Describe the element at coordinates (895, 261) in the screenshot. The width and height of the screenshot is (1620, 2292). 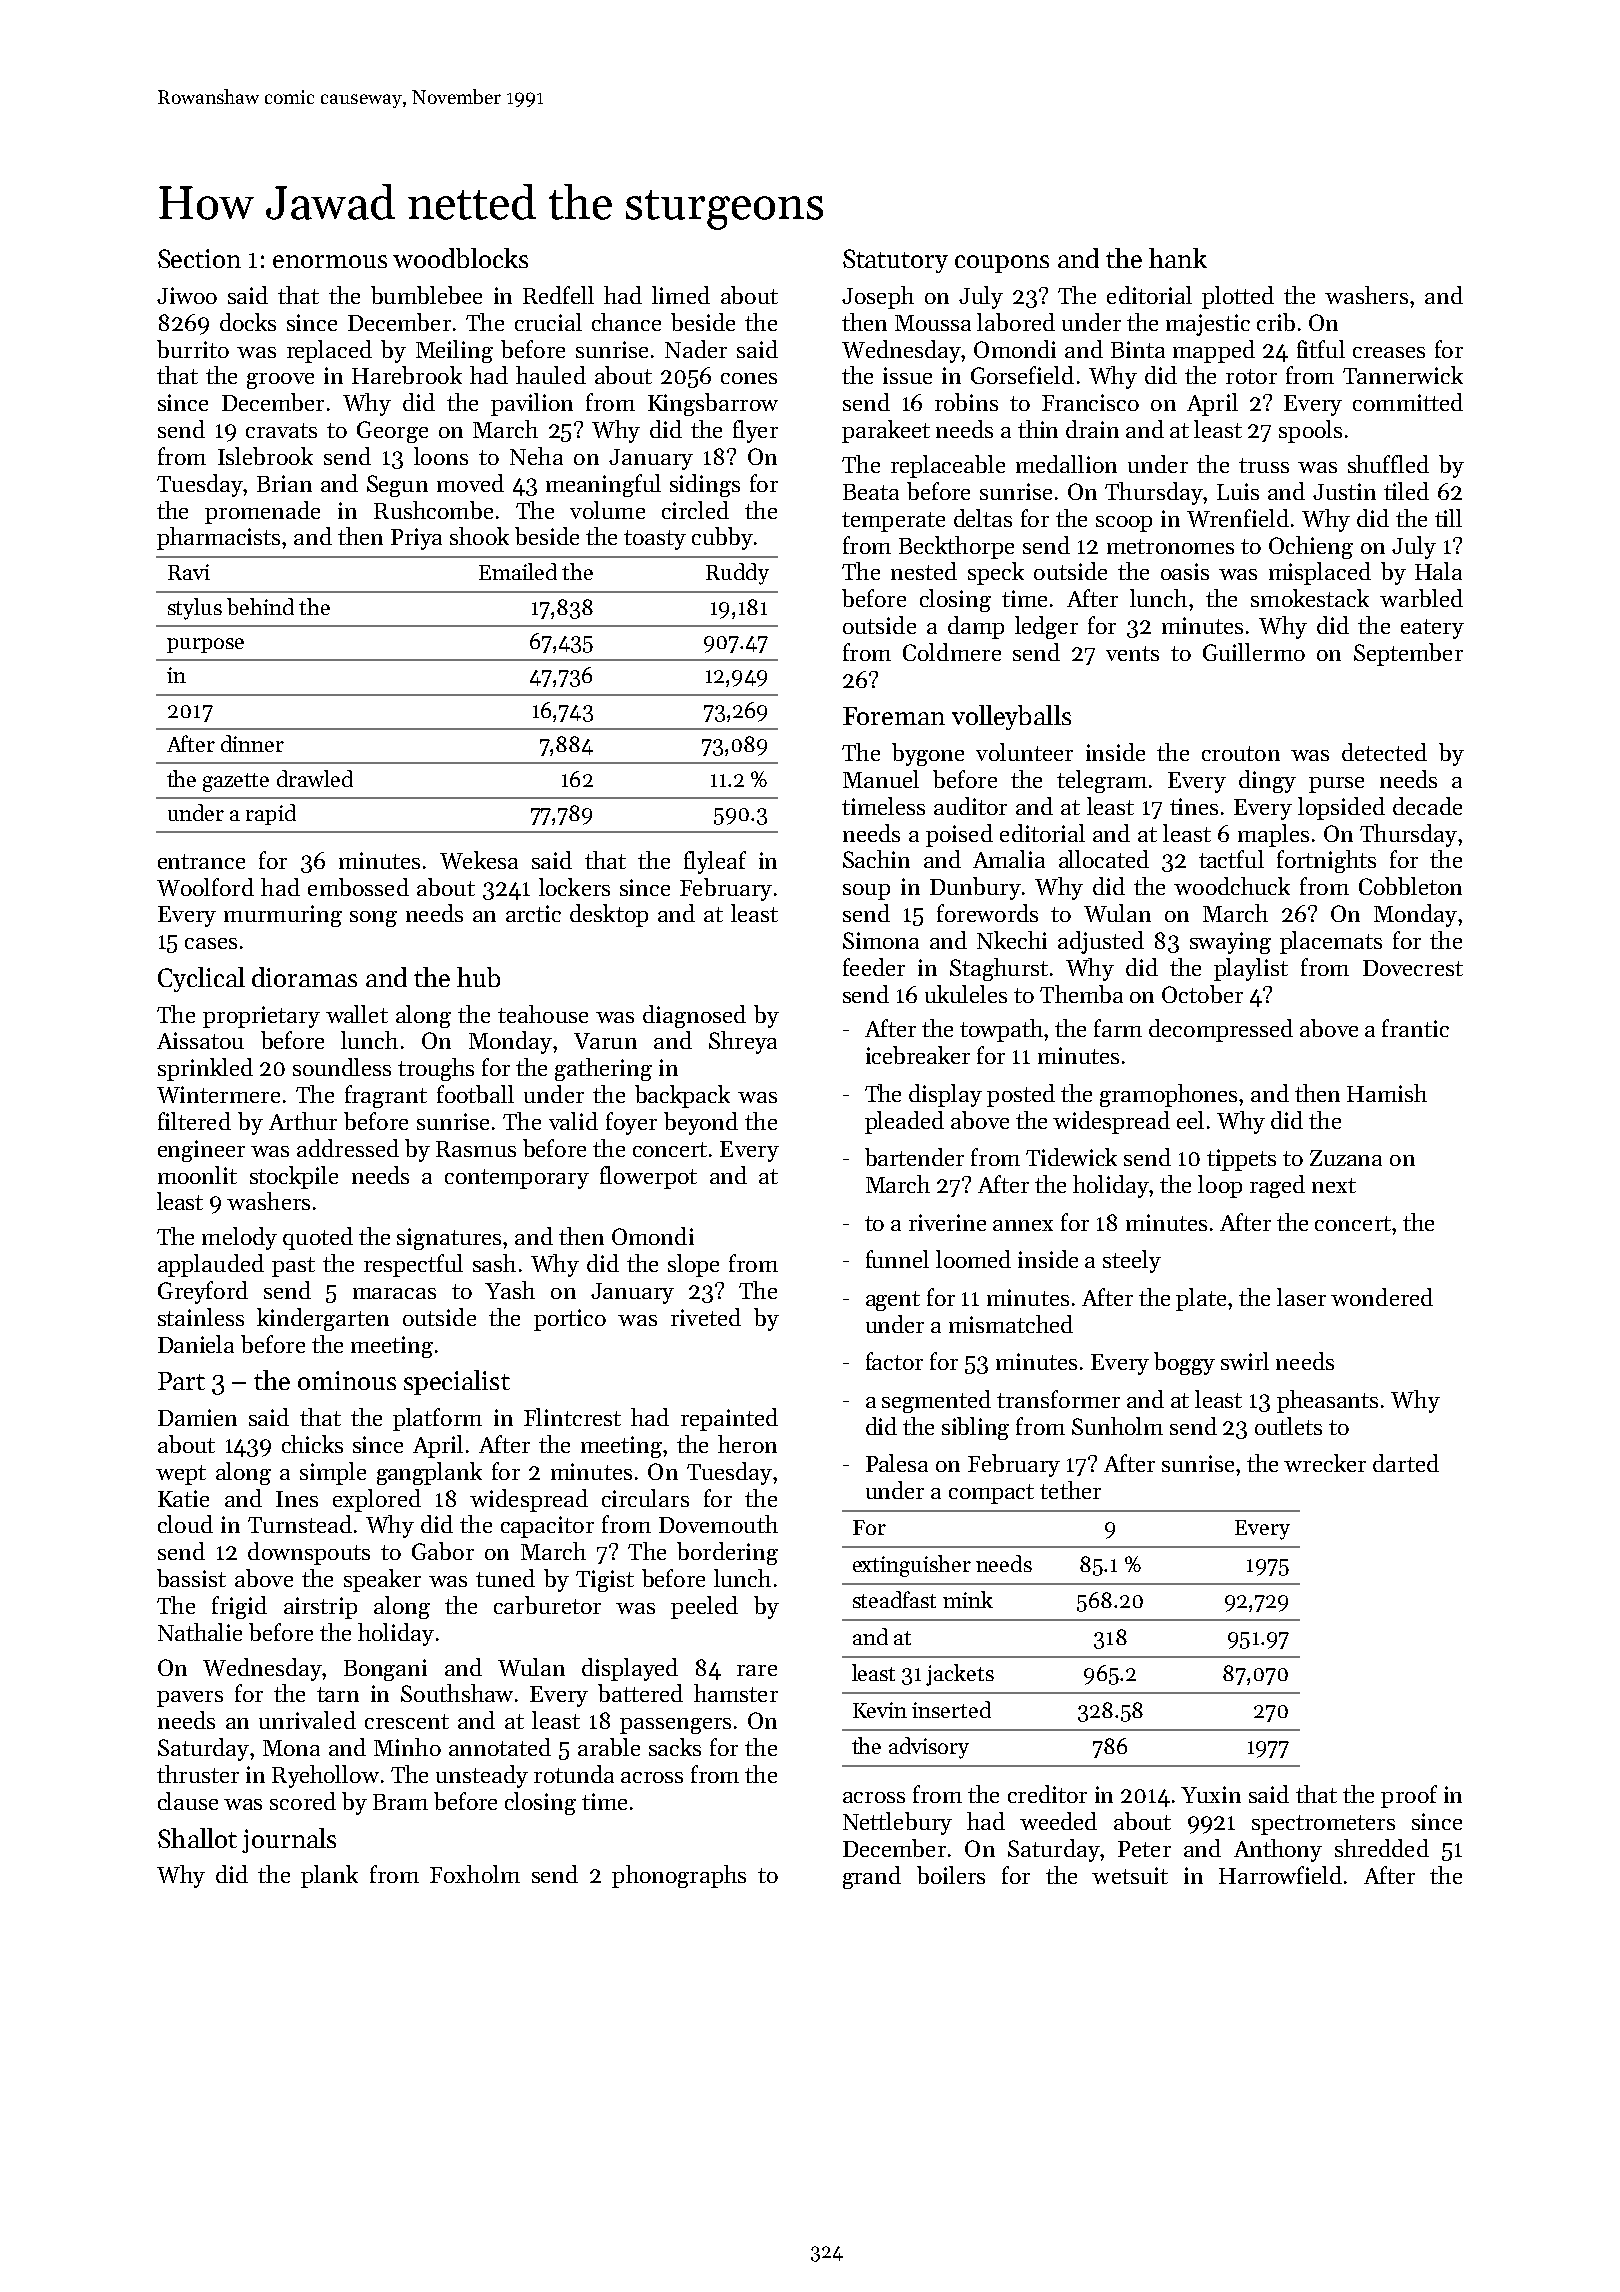
I see `Statutory` at that location.
